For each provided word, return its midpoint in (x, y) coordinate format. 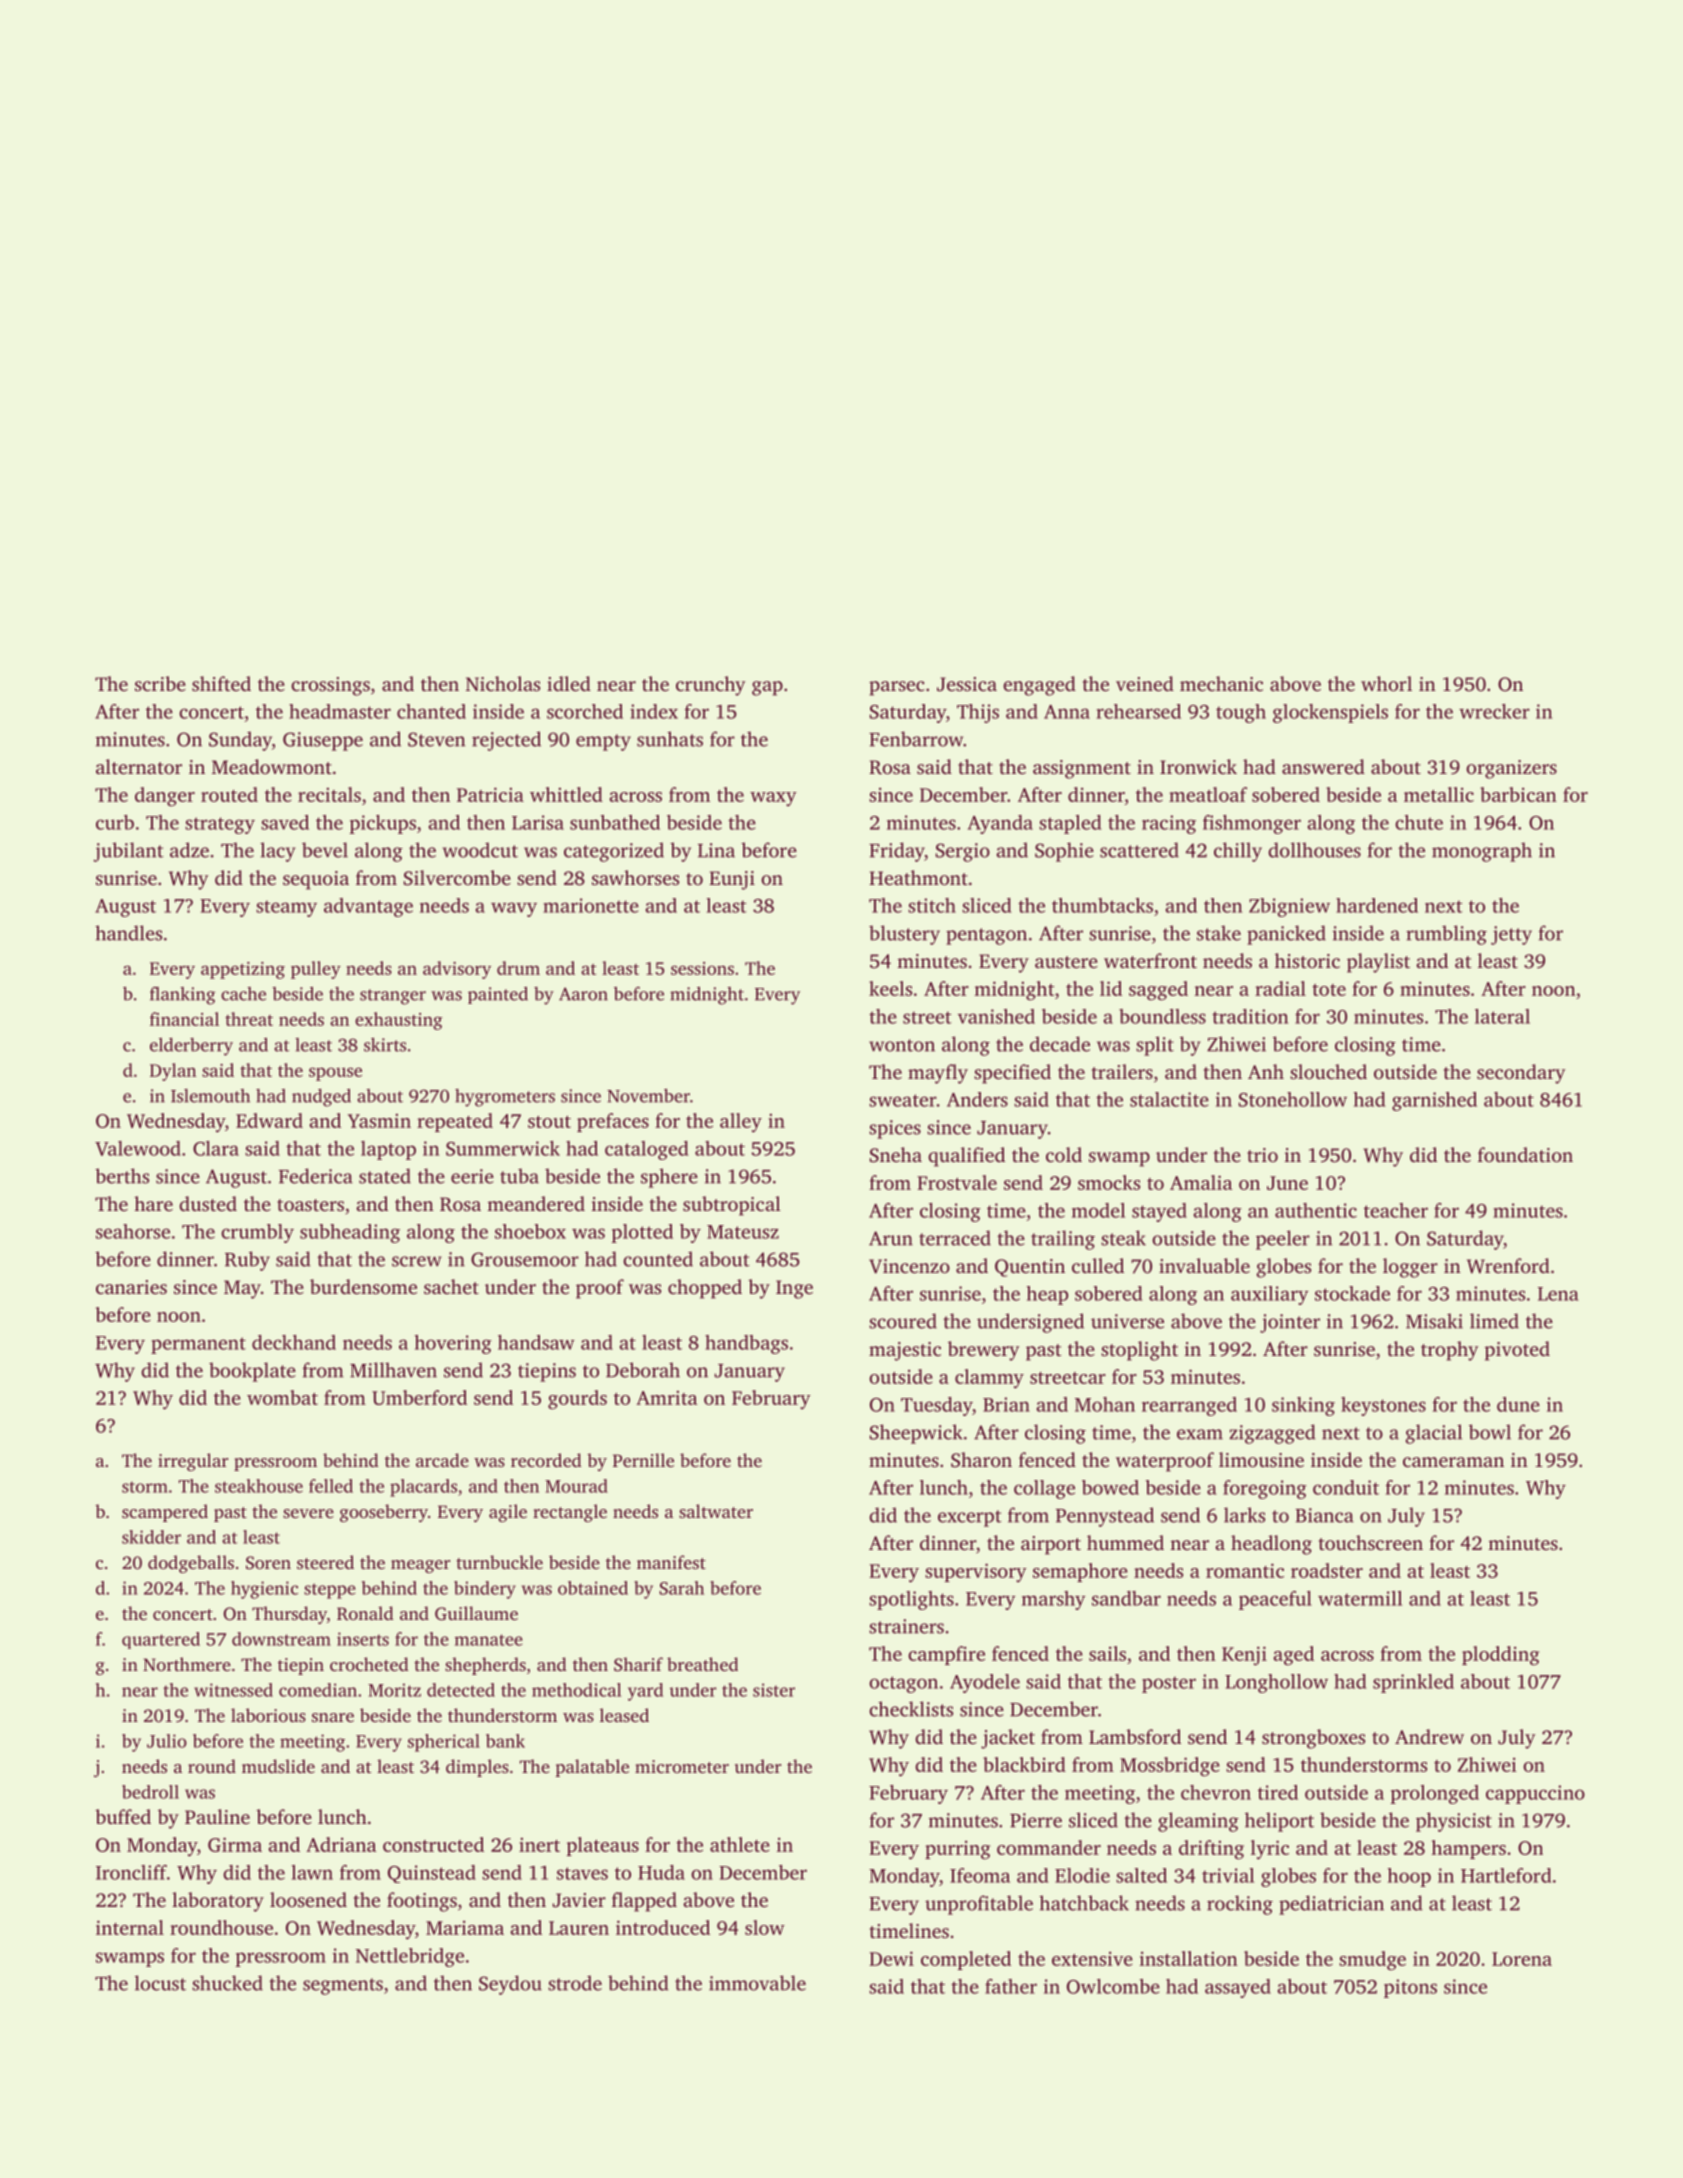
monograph (1482, 852)
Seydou (510, 1985)
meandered (536, 1203)
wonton (902, 1045)
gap (767, 688)
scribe (160, 683)
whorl (1386, 683)
